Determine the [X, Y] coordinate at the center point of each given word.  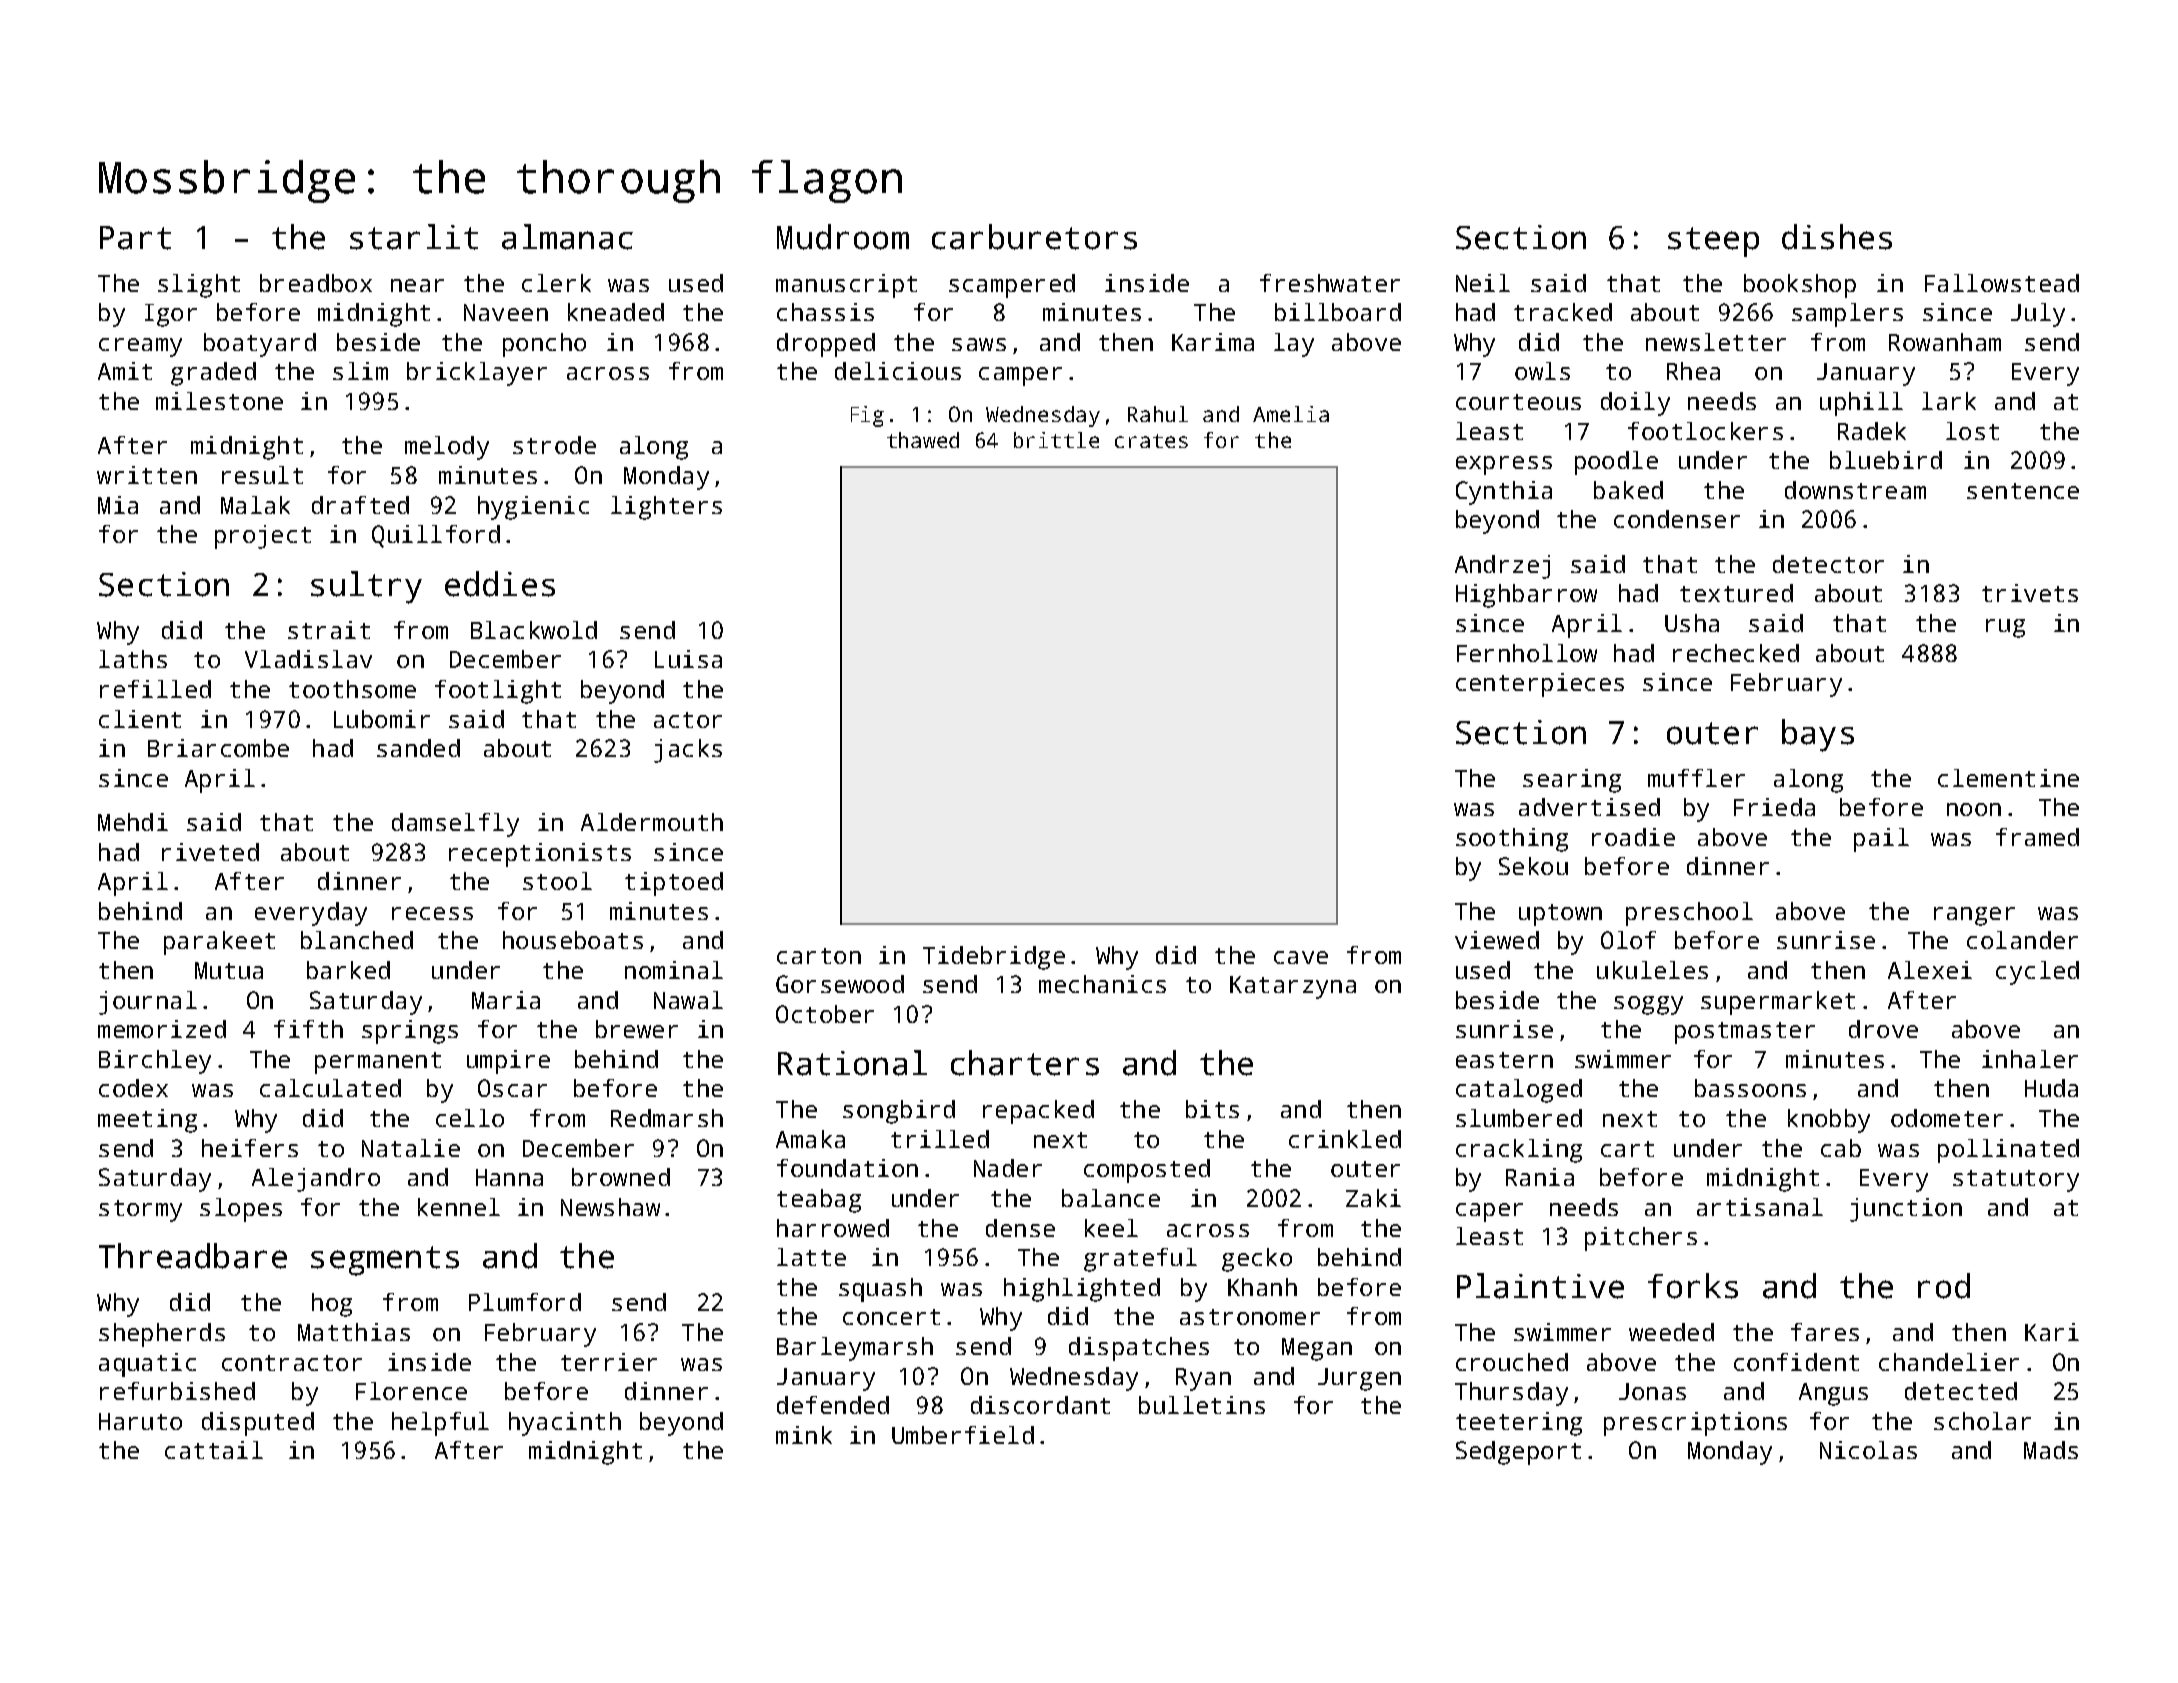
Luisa [688, 659]
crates [1151, 441]
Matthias [354, 1332]
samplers [1847, 315]
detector [1828, 564]
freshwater [1330, 283]
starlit [414, 237]
